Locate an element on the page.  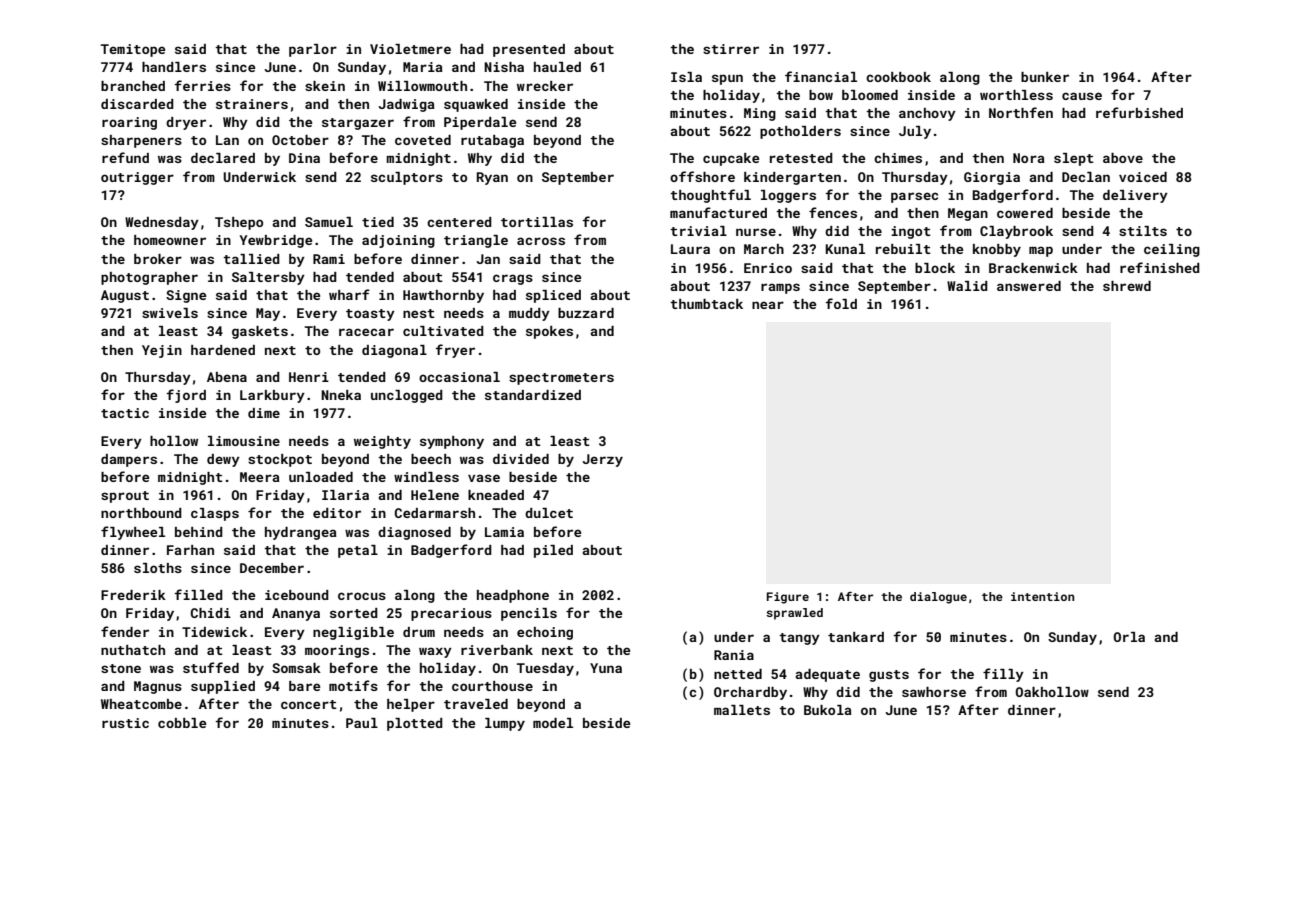
hardened is located at coordinates (223, 350).
